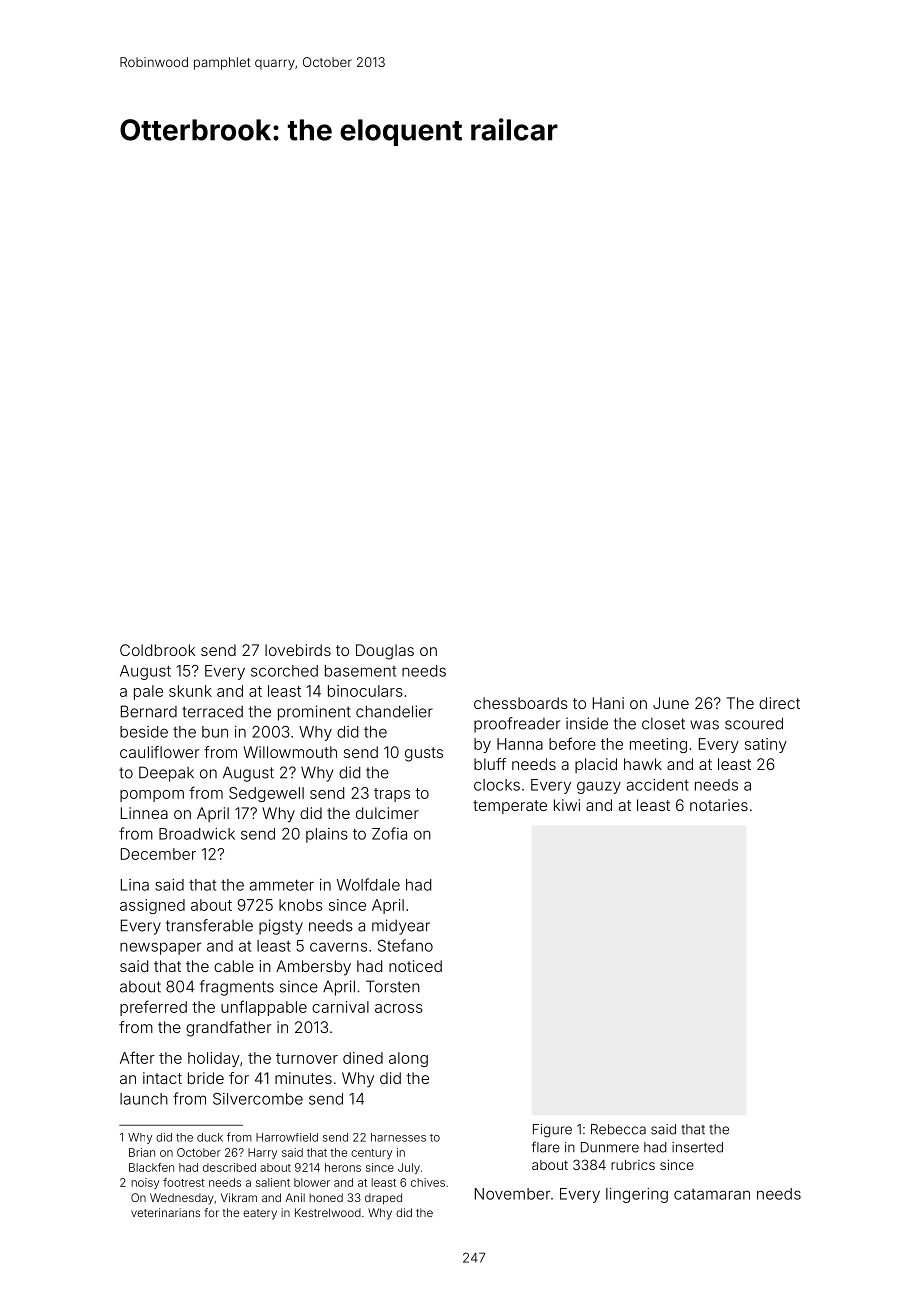 The height and width of the document is (1308, 924). I want to click on midyear, so click(401, 927).
